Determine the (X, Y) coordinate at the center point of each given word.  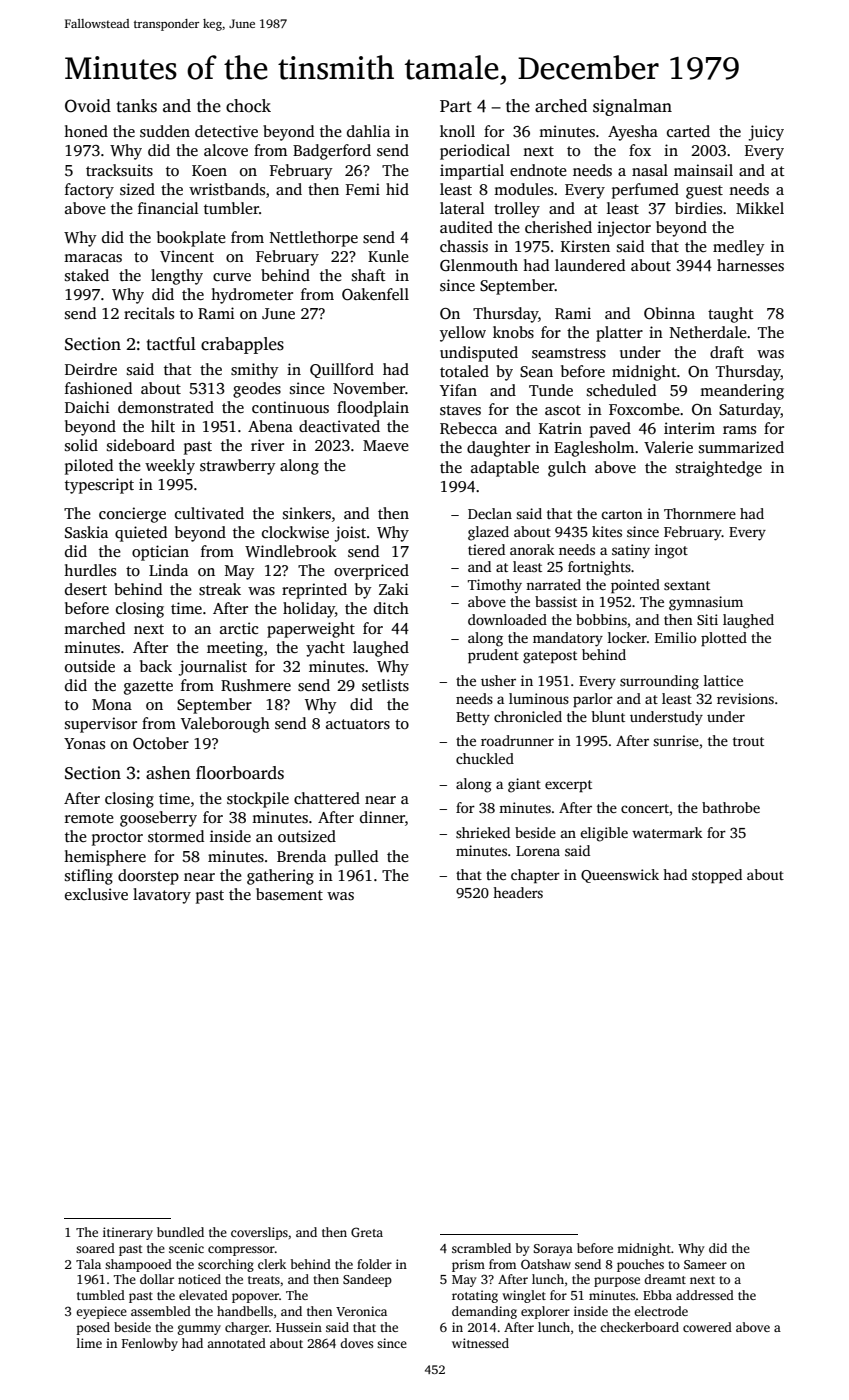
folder (374, 1264)
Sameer (705, 1264)
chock (248, 106)
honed (86, 131)
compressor (241, 1251)
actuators (358, 724)
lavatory (162, 896)
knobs (513, 332)
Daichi (87, 407)
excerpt (568, 786)
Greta (367, 1232)
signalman (632, 107)
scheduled (621, 390)
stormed (176, 836)
